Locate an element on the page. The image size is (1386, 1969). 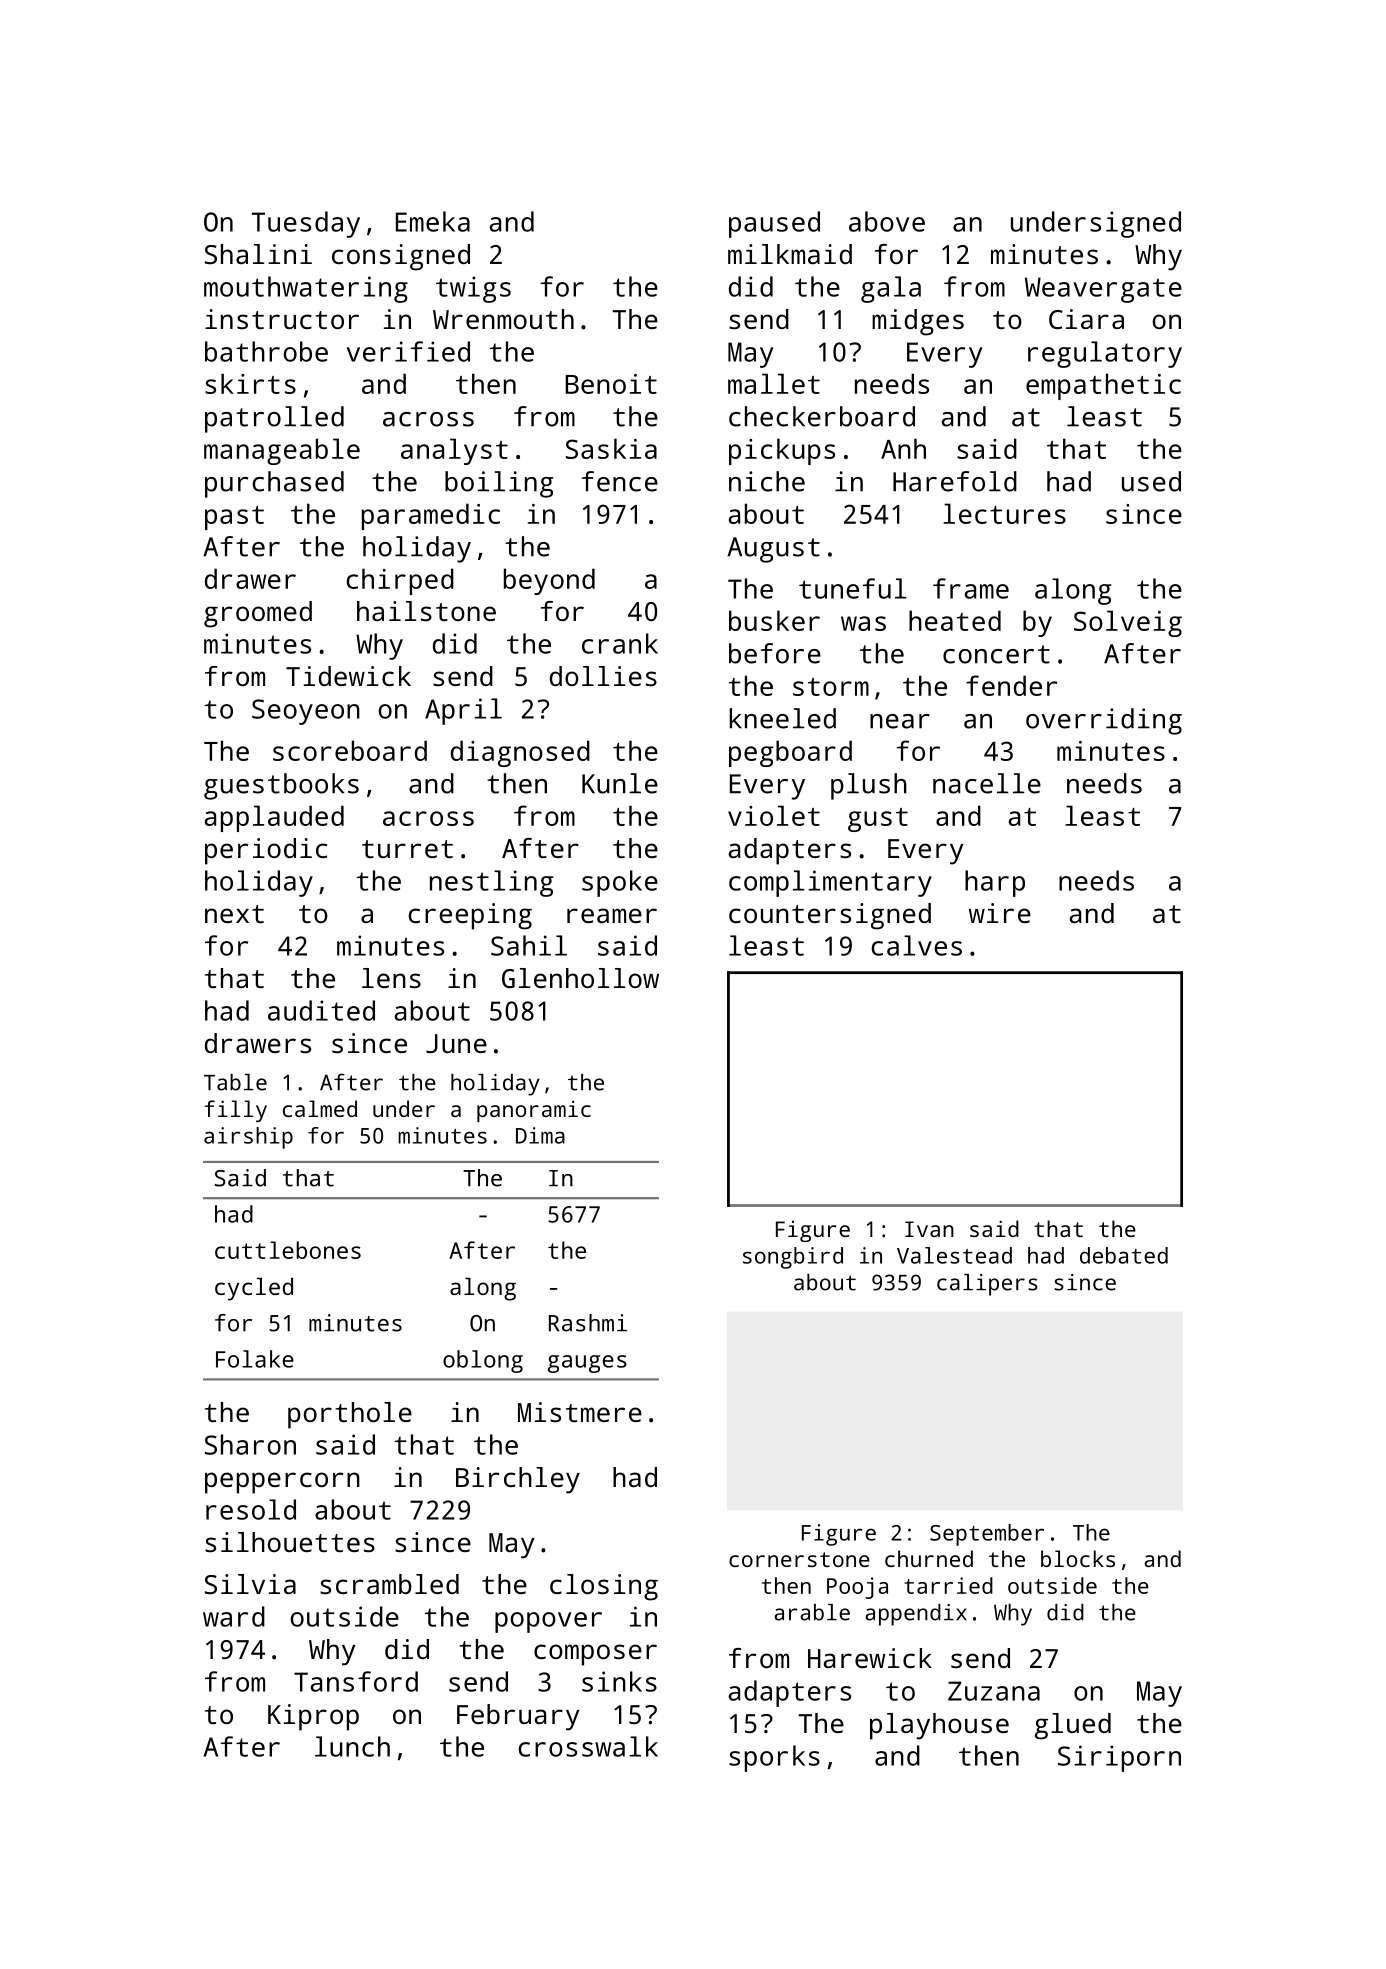
Kiprop is located at coordinates (313, 1717).
